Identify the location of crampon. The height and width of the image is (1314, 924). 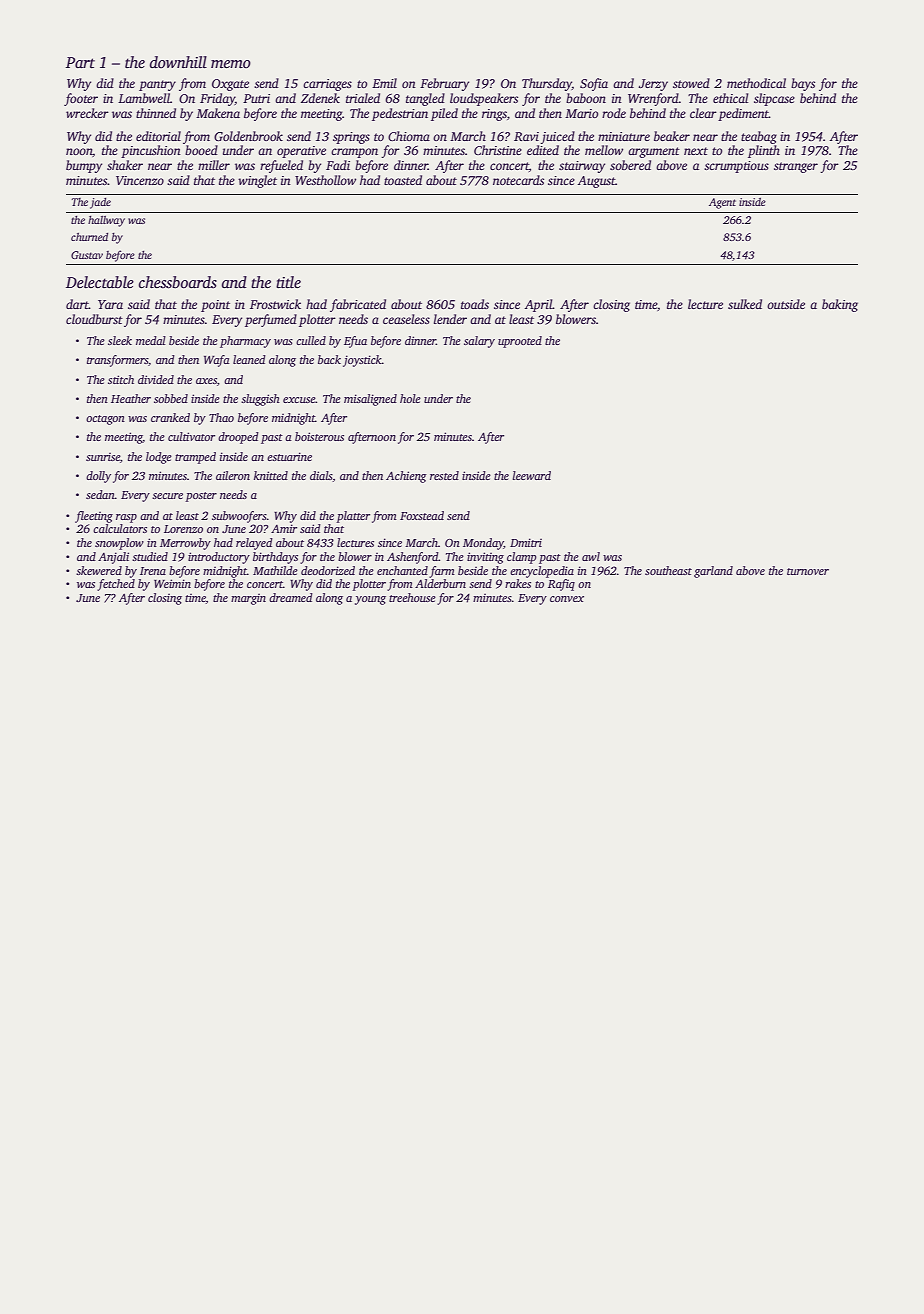
(354, 153).
